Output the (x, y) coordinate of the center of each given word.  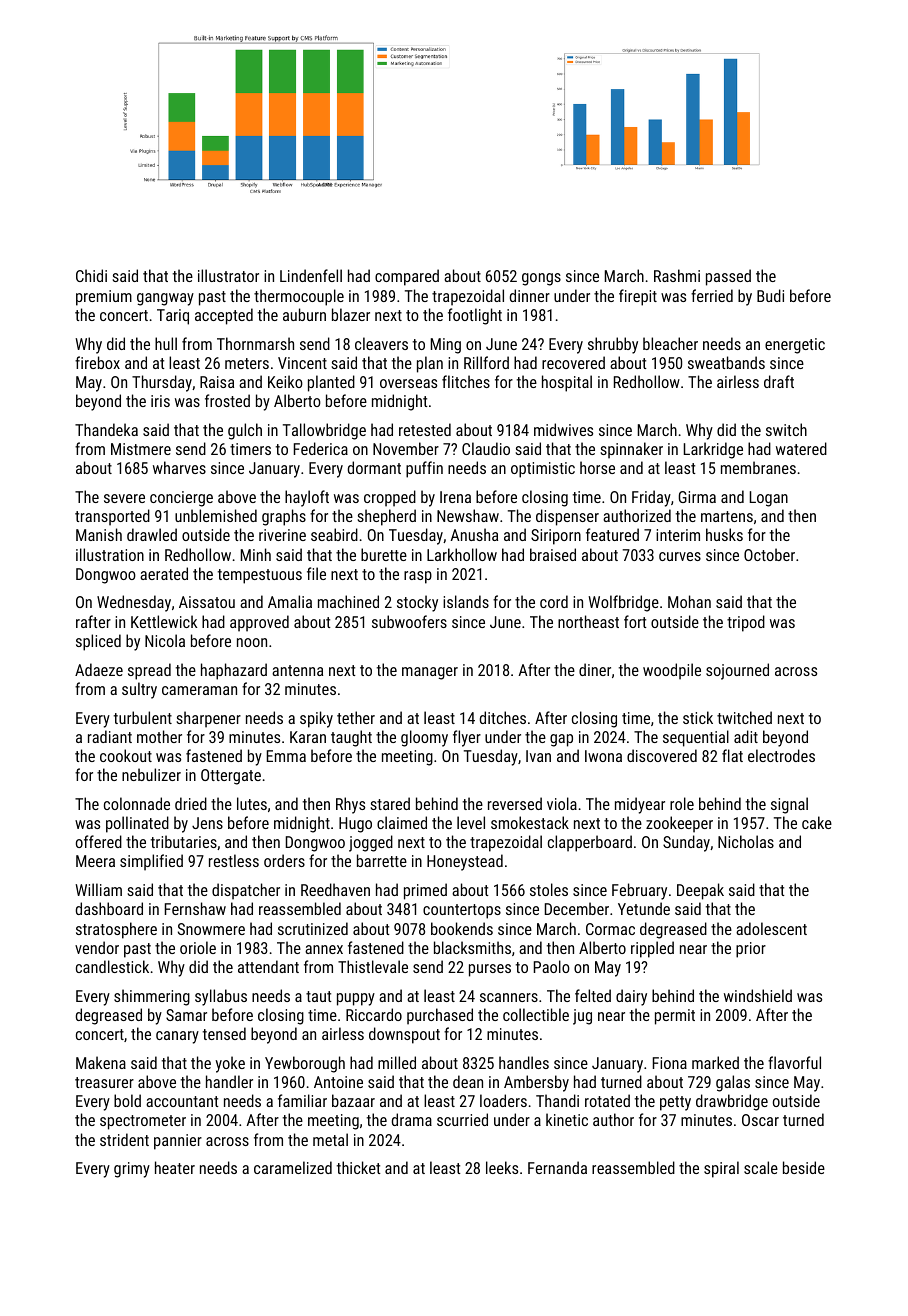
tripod (746, 623)
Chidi (91, 275)
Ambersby (536, 1083)
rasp (418, 577)
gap (561, 740)
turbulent (143, 717)
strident (124, 1139)
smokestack (530, 822)
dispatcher (246, 891)
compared (407, 277)
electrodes (781, 755)
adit (746, 736)
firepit (638, 297)
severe (124, 498)
